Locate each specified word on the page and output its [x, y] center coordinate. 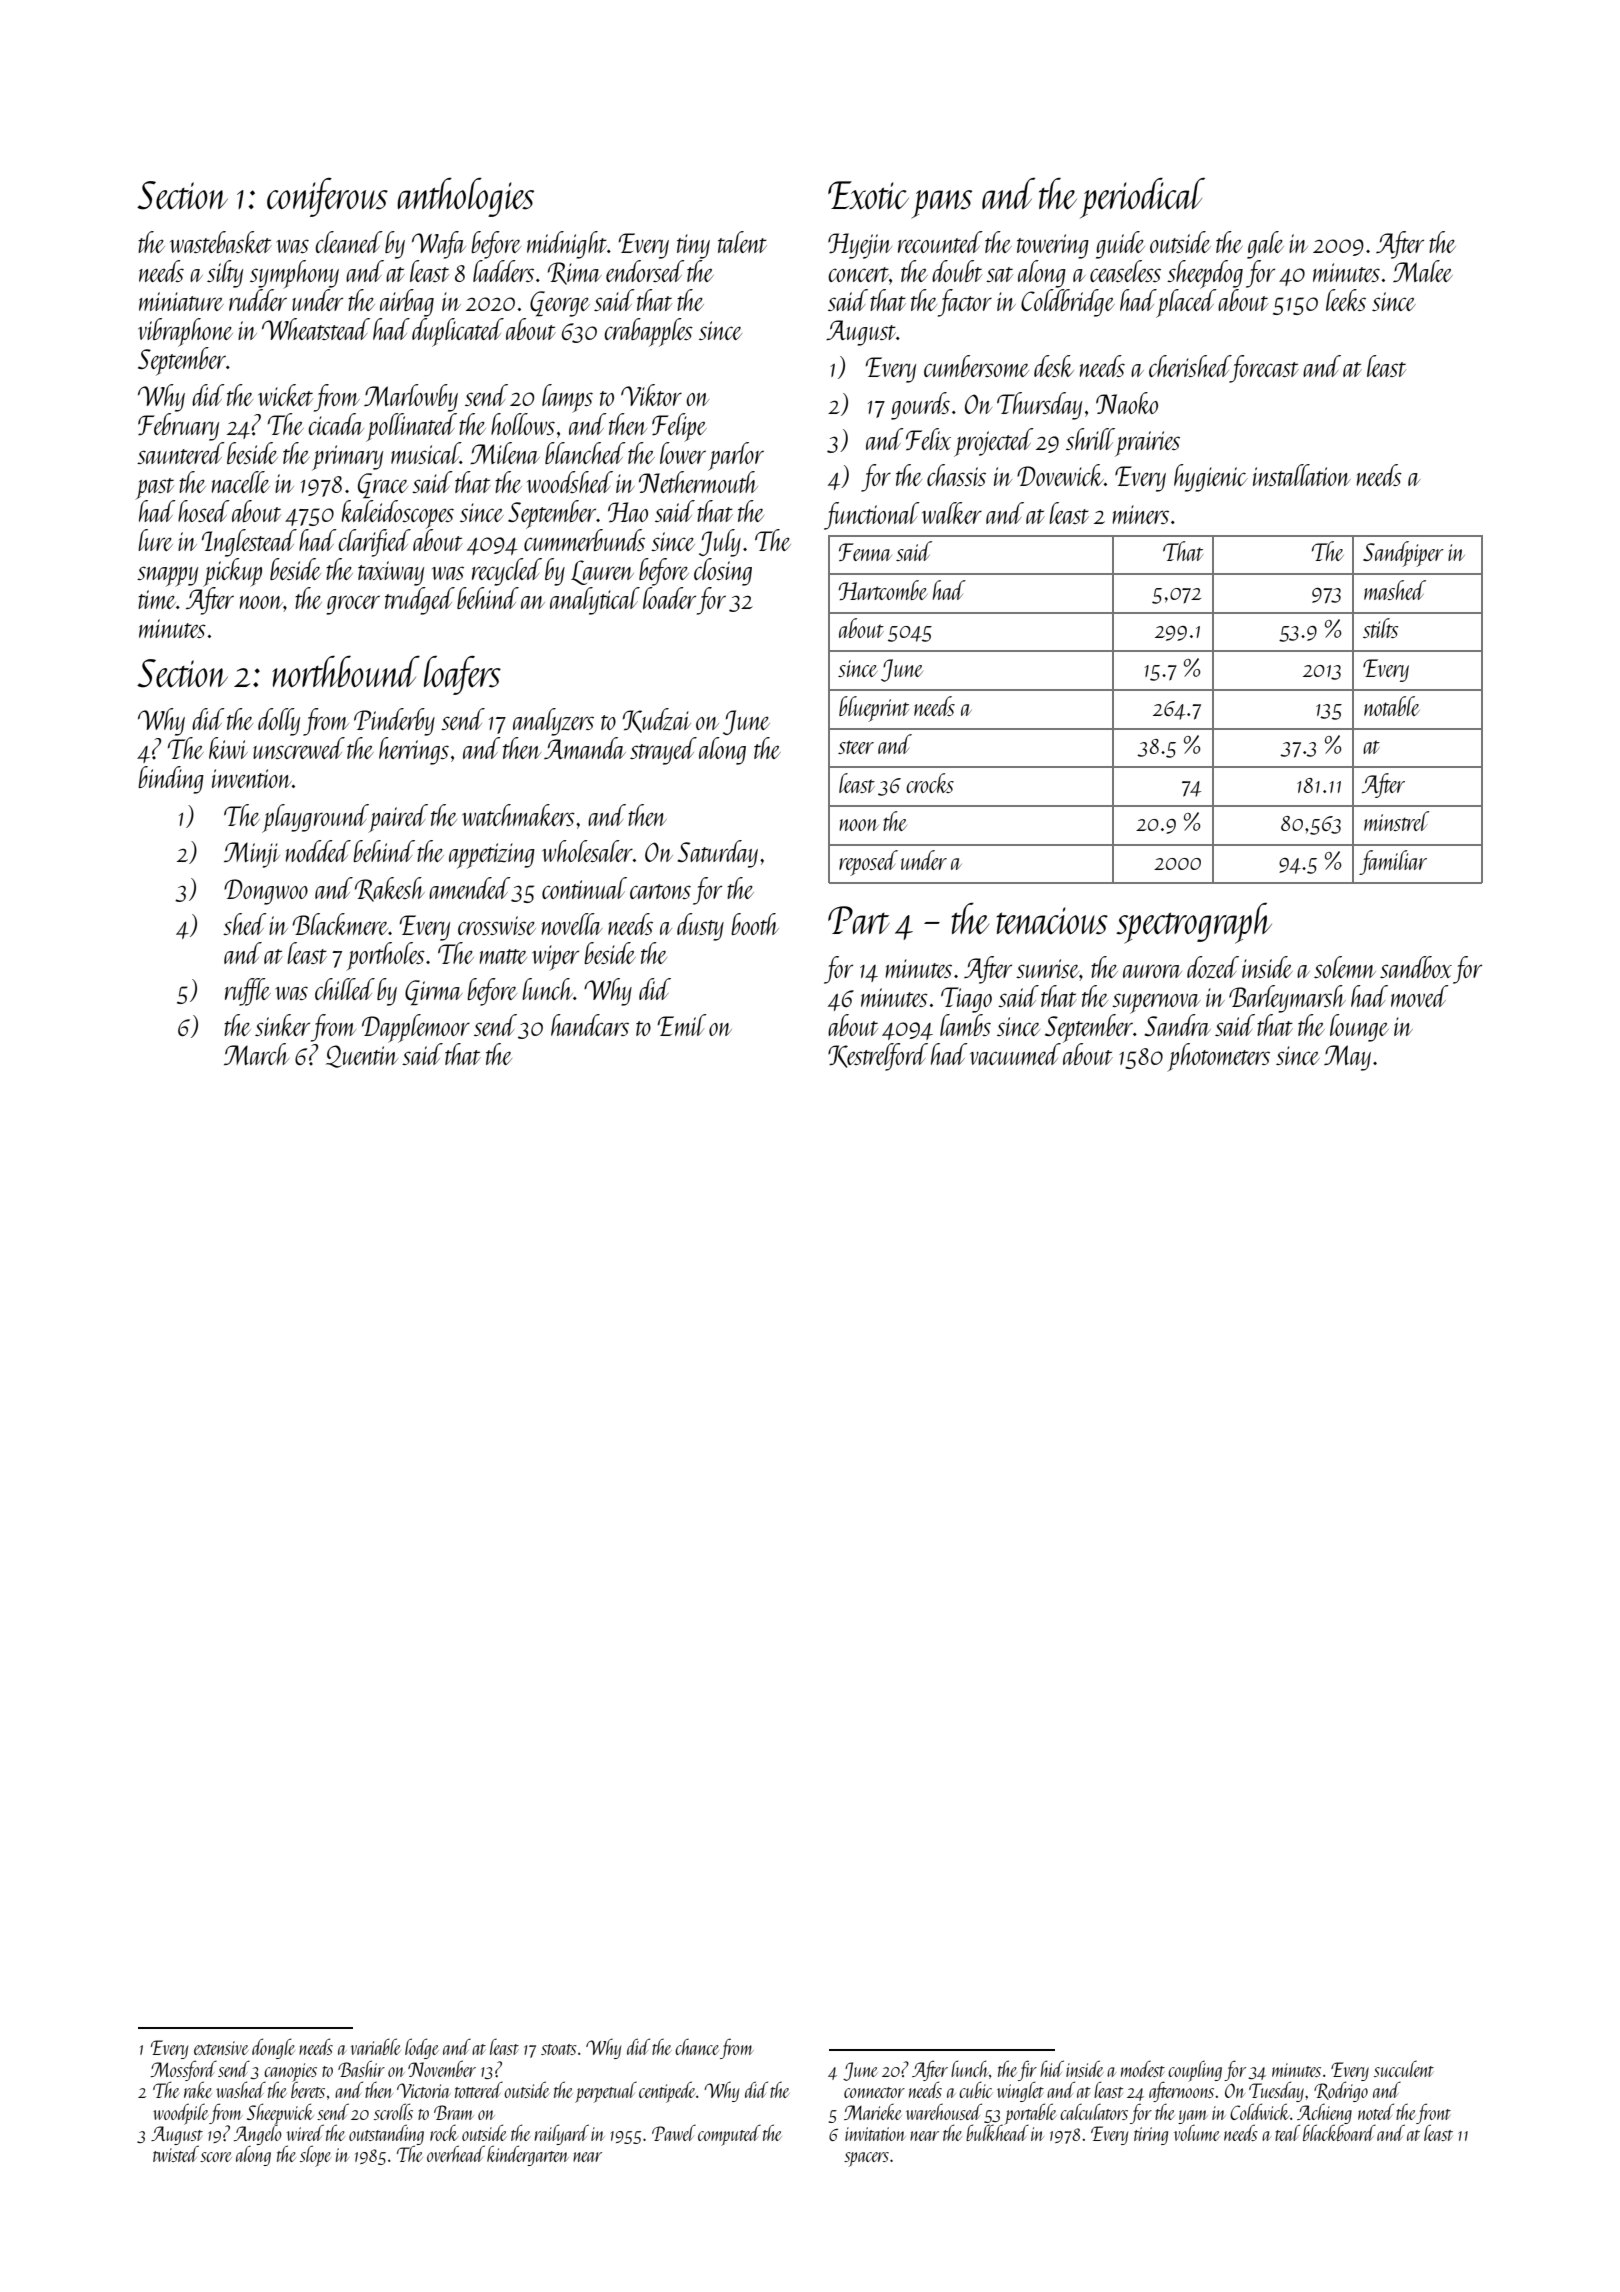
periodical [1142, 198]
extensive [221, 2048]
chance [697, 2047]
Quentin [362, 1056]
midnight [567, 245]
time [157, 599]
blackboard [1339, 2132]
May [1347, 1058]
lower [683, 453]
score [216, 2157]
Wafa [439, 245]
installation [1302, 475]
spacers [866, 2159]
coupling [1195, 2071]
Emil [682, 1025]
